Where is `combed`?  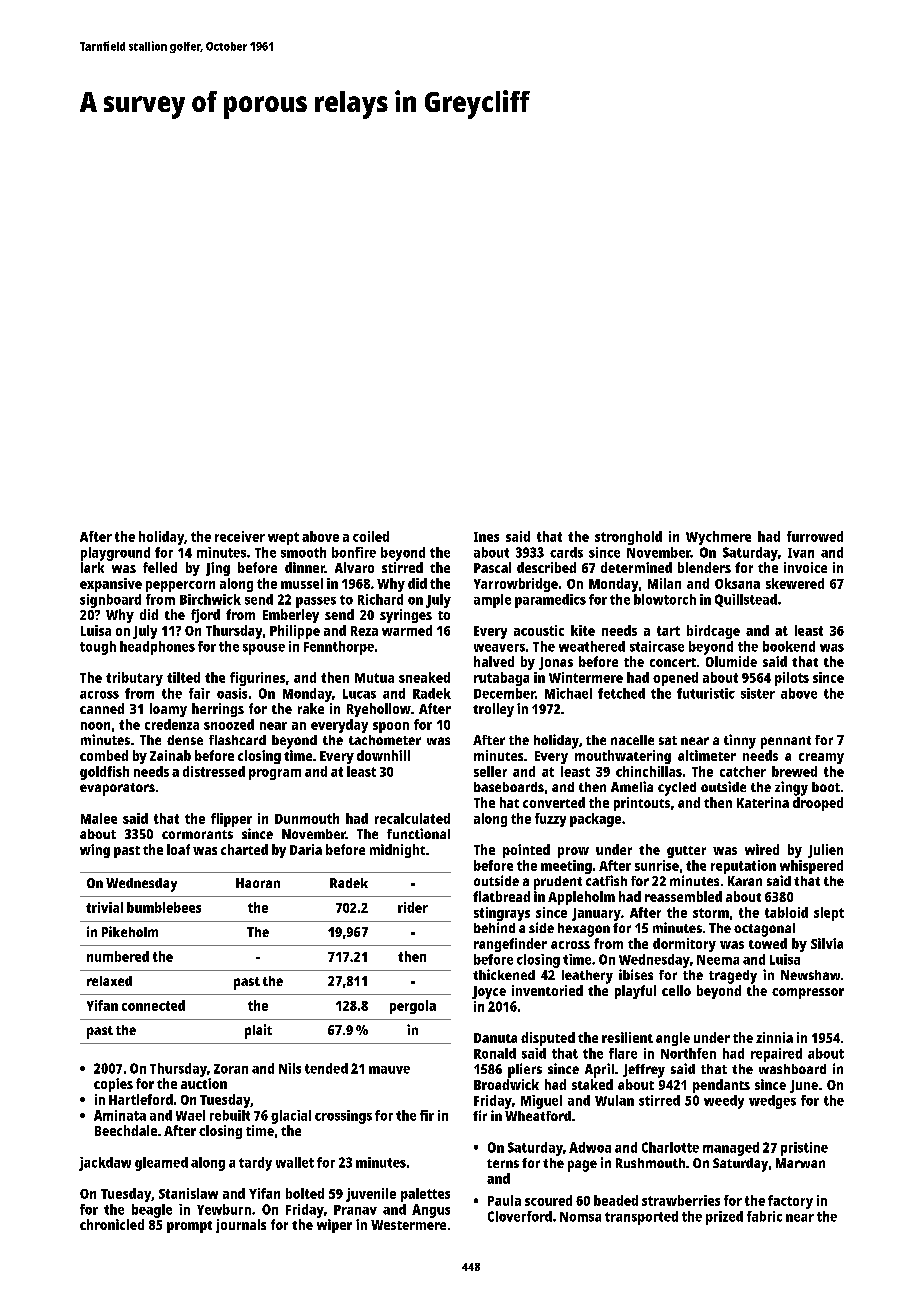
combed is located at coordinates (104, 755).
